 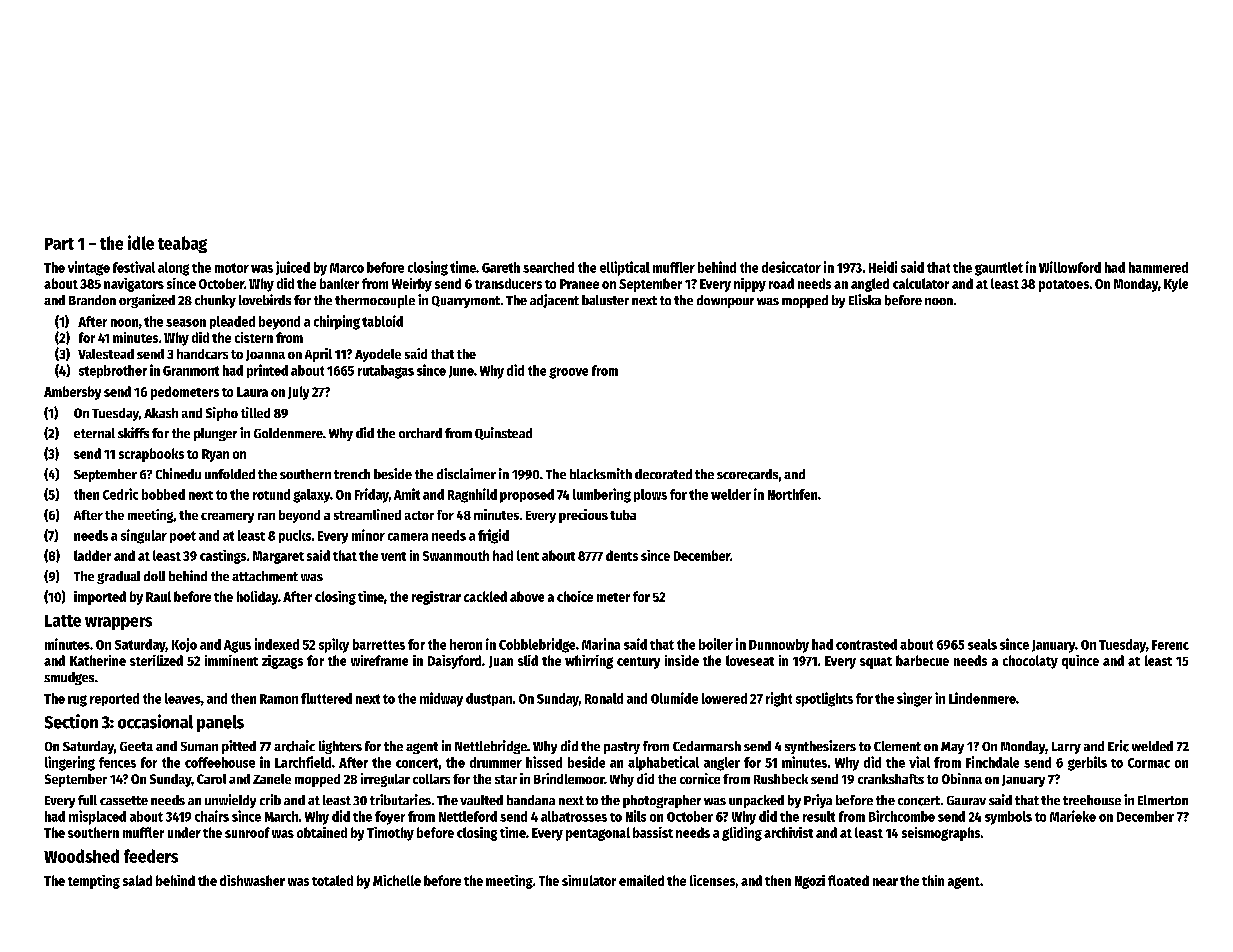 What do you see at coordinates (810, 882) in the image?
I see `Ngozi` at bounding box center [810, 882].
